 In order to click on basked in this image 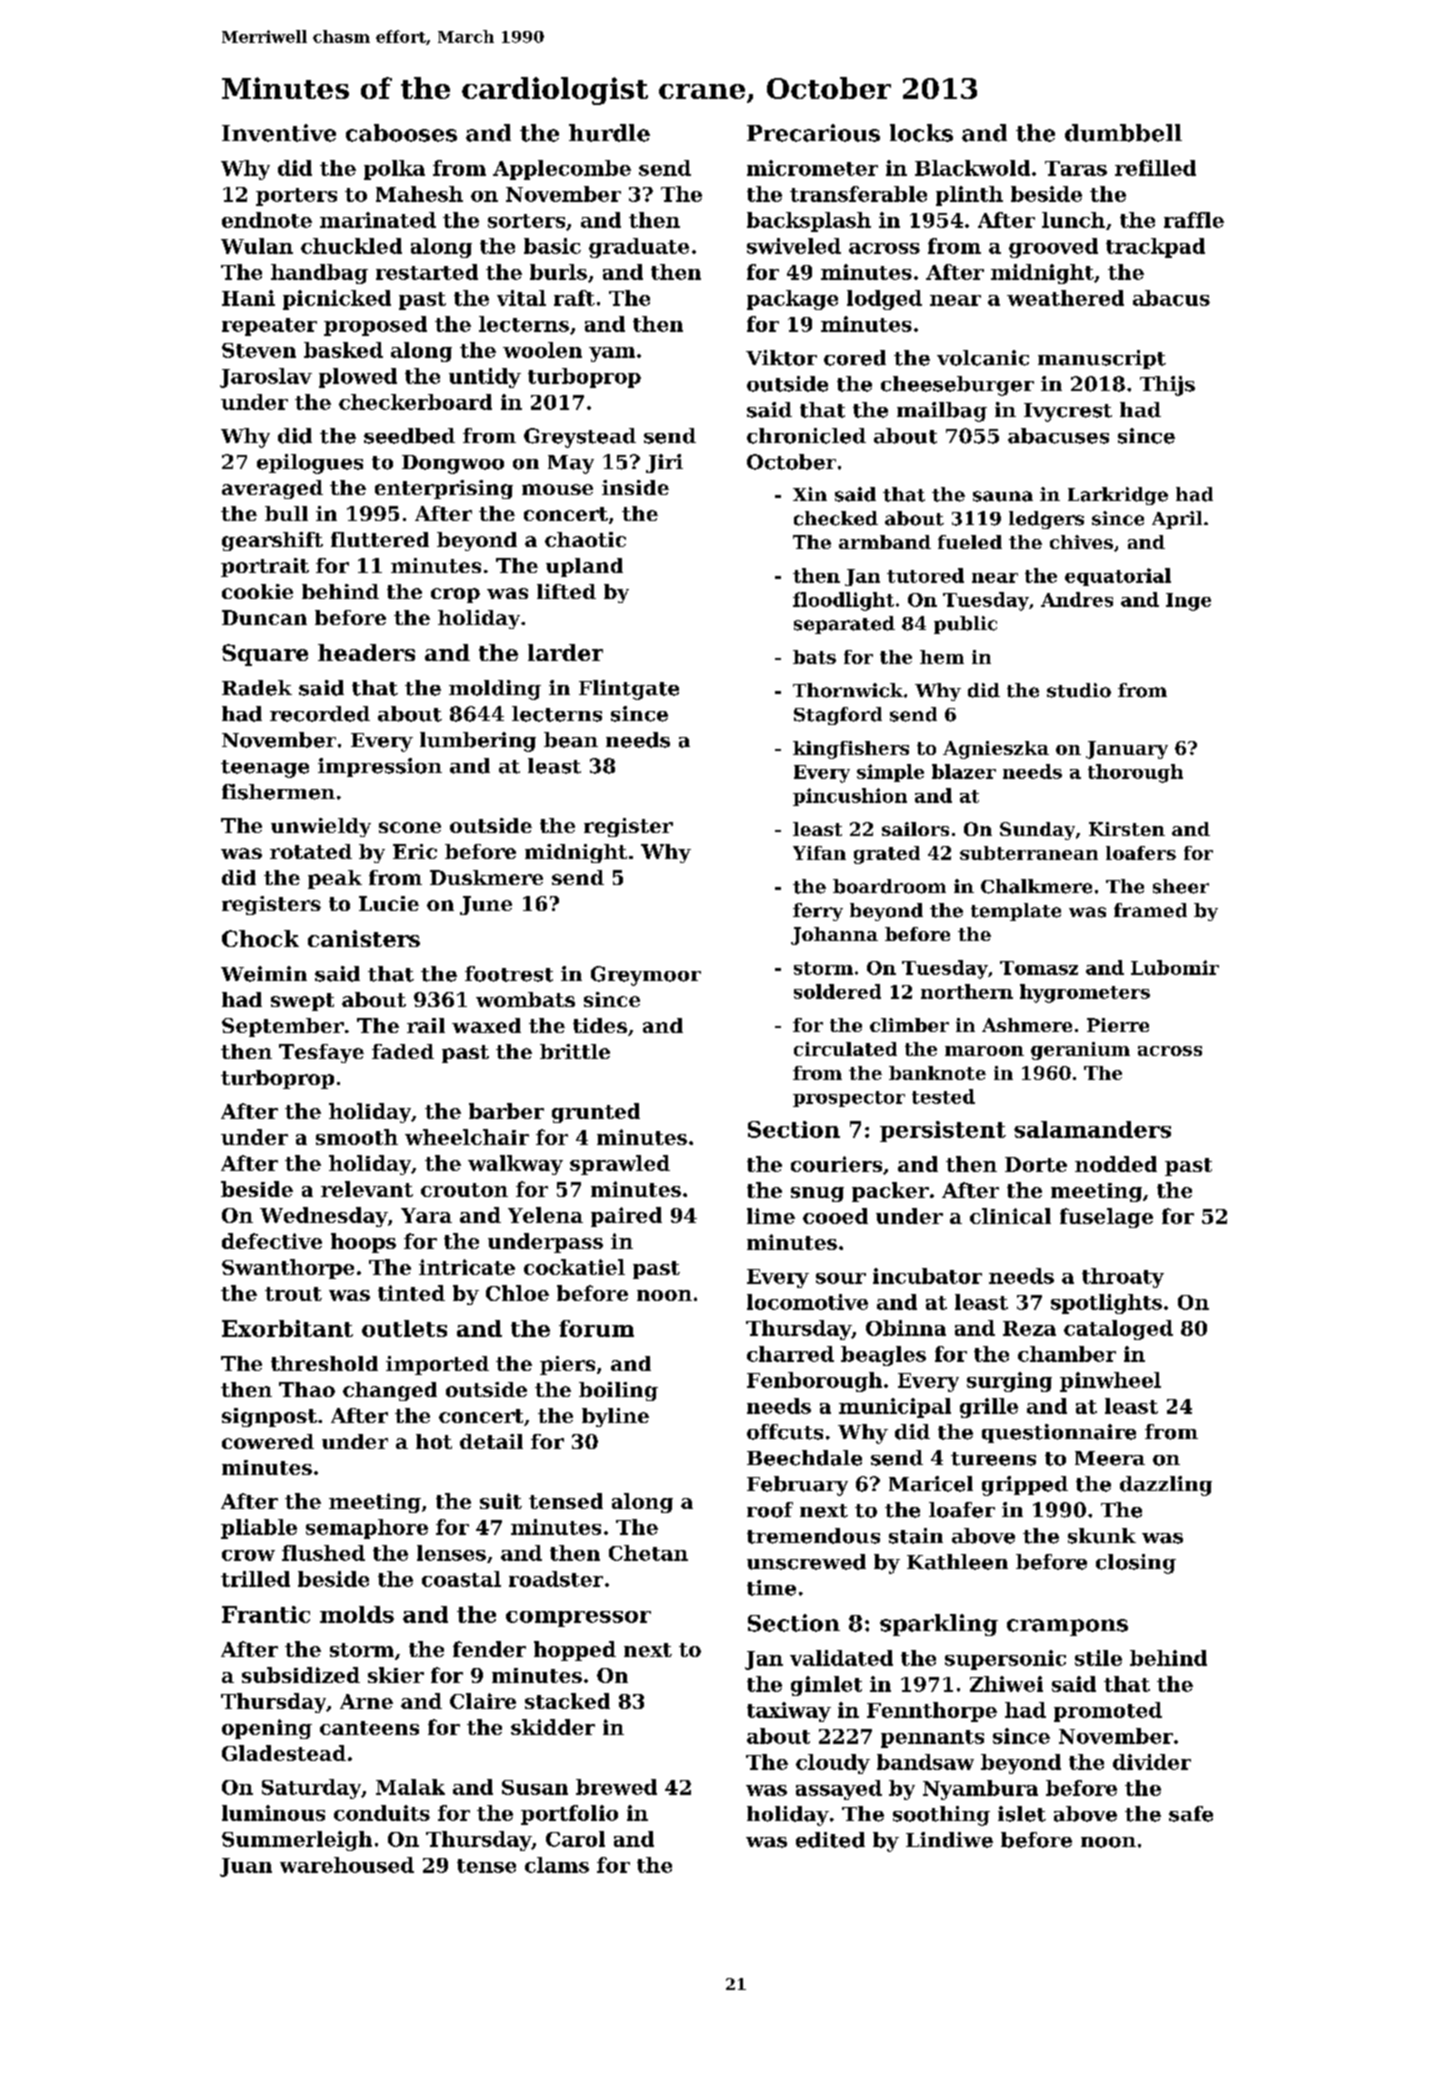, I will do `click(343, 350)`.
